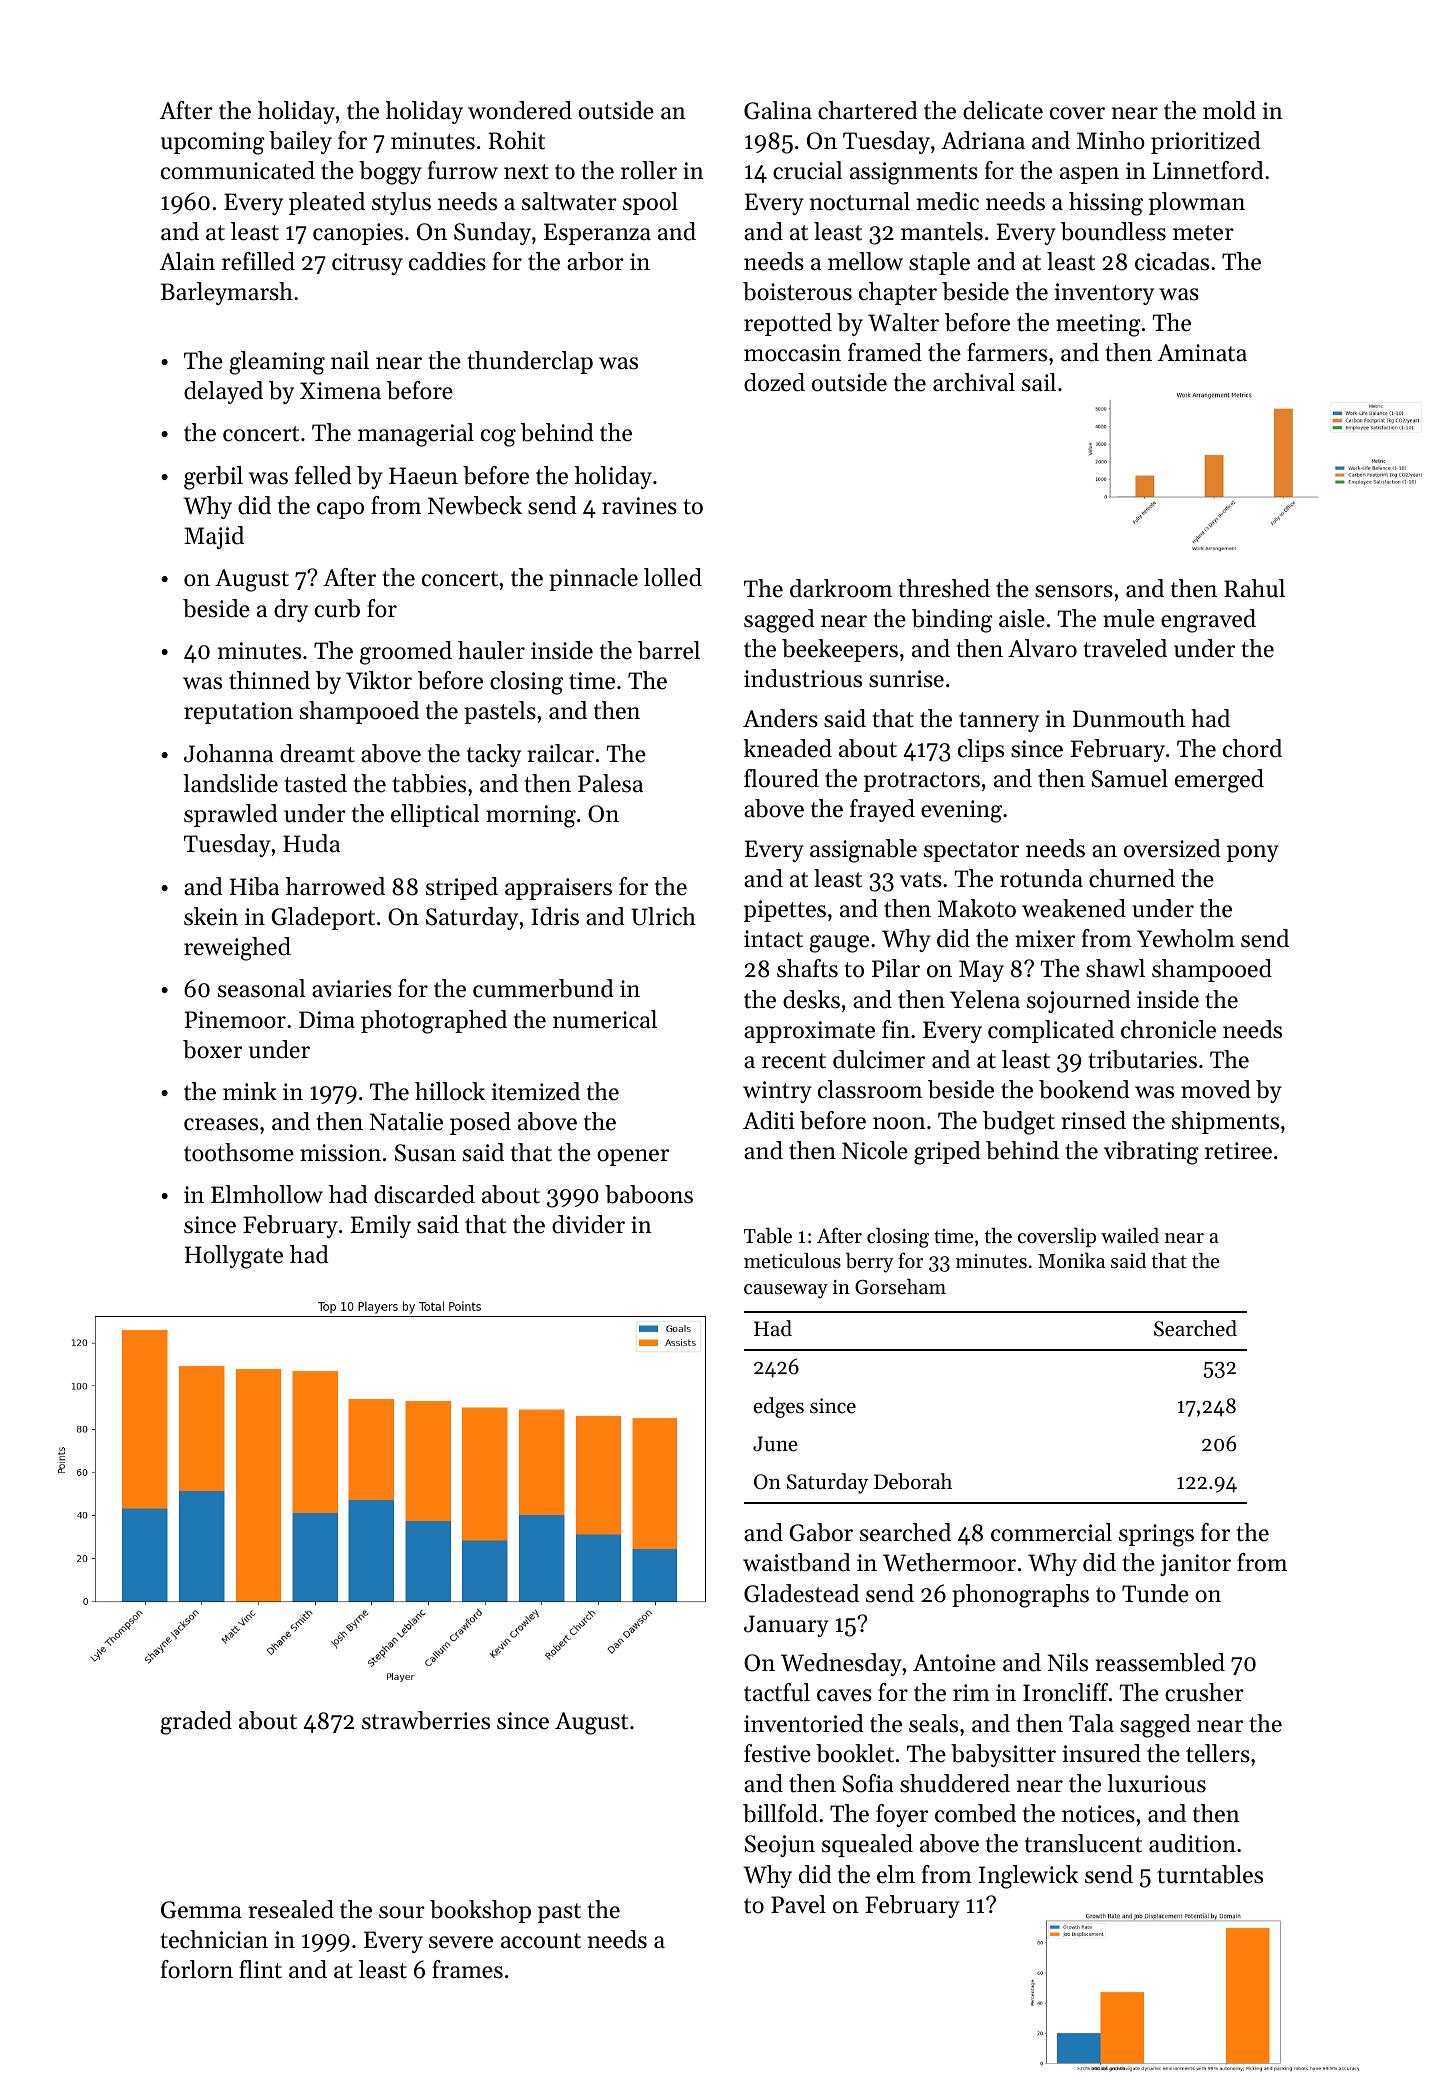  Describe the element at coordinates (221, 1124) in the screenshot. I see `creases` at that location.
